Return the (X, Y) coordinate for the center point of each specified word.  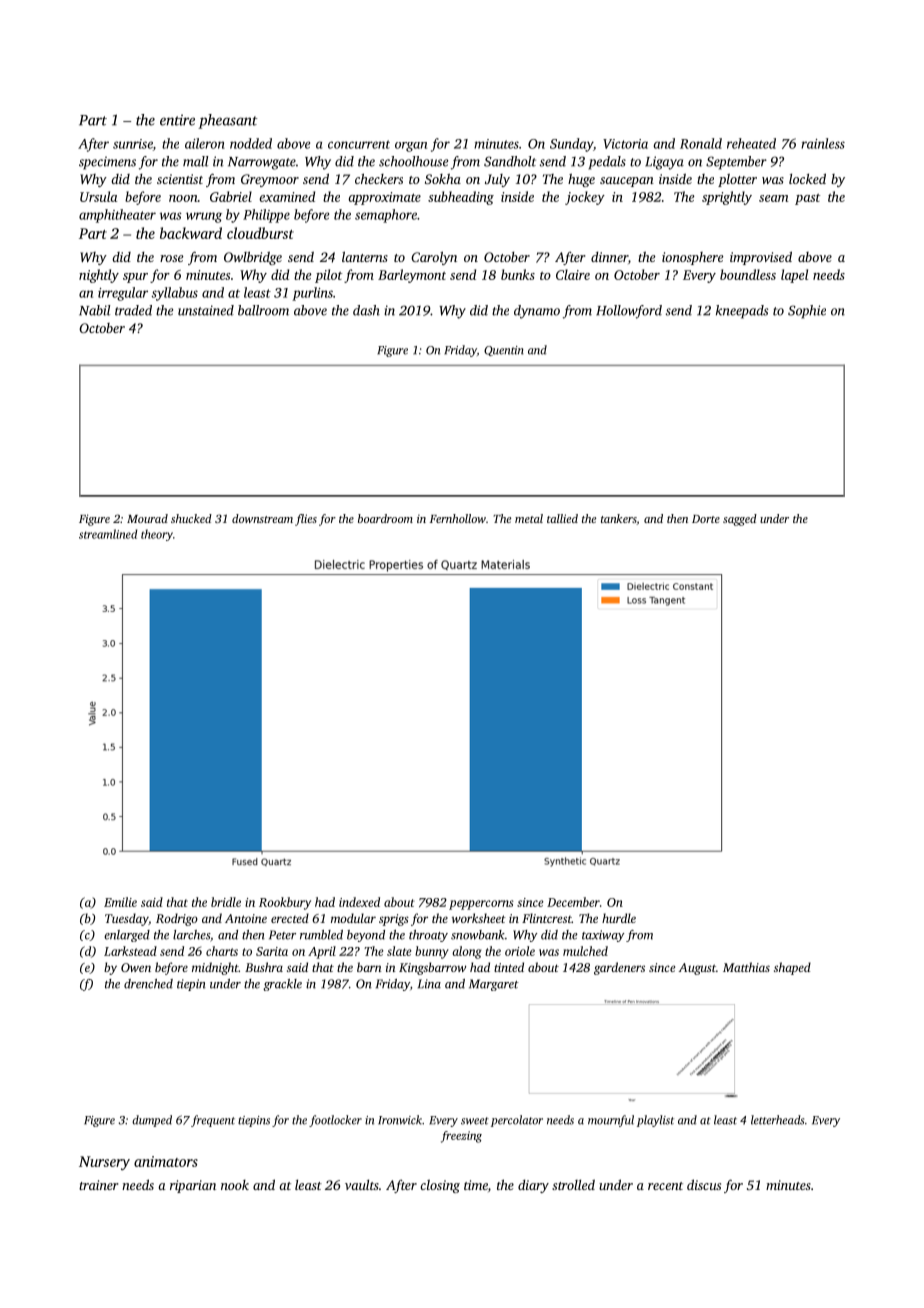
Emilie (120, 902)
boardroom (385, 518)
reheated (751, 143)
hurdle (619, 918)
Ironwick (400, 1120)
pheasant (228, 121)
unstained (206, 310)
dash (366, 310)
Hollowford (629, 312)
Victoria (625, 144)
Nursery (104, 1163)
